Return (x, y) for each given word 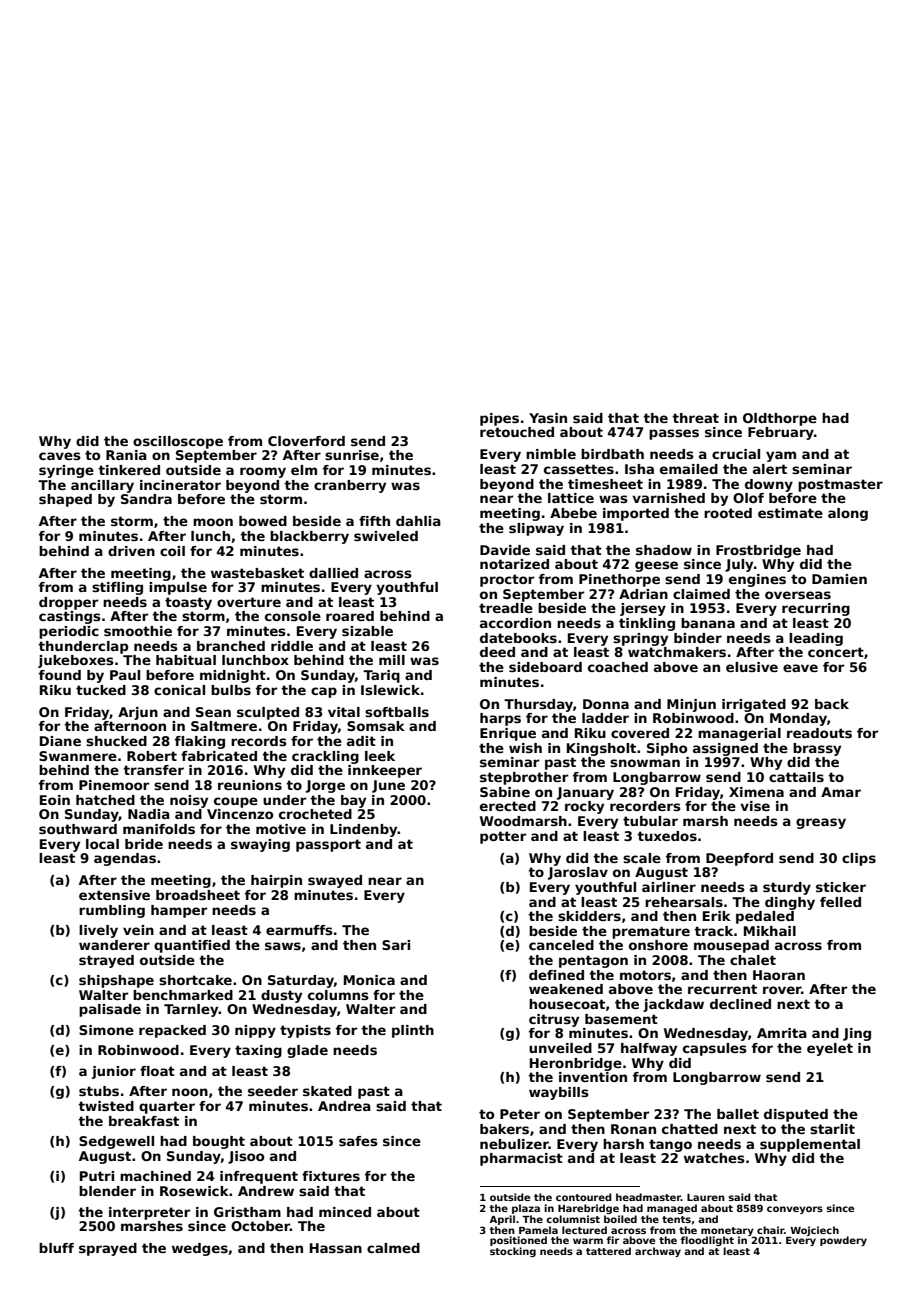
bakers (504, 1129)
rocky (584, 807)
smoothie (138, 631)
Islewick (390, 690)
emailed (689, 469)
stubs (99, 1091)
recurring (816, 609)
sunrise (352, 455)
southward (78, 829)
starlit (832, 1129)
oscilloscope (178, 442)
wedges (200, 1249)
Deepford (739, 859)
